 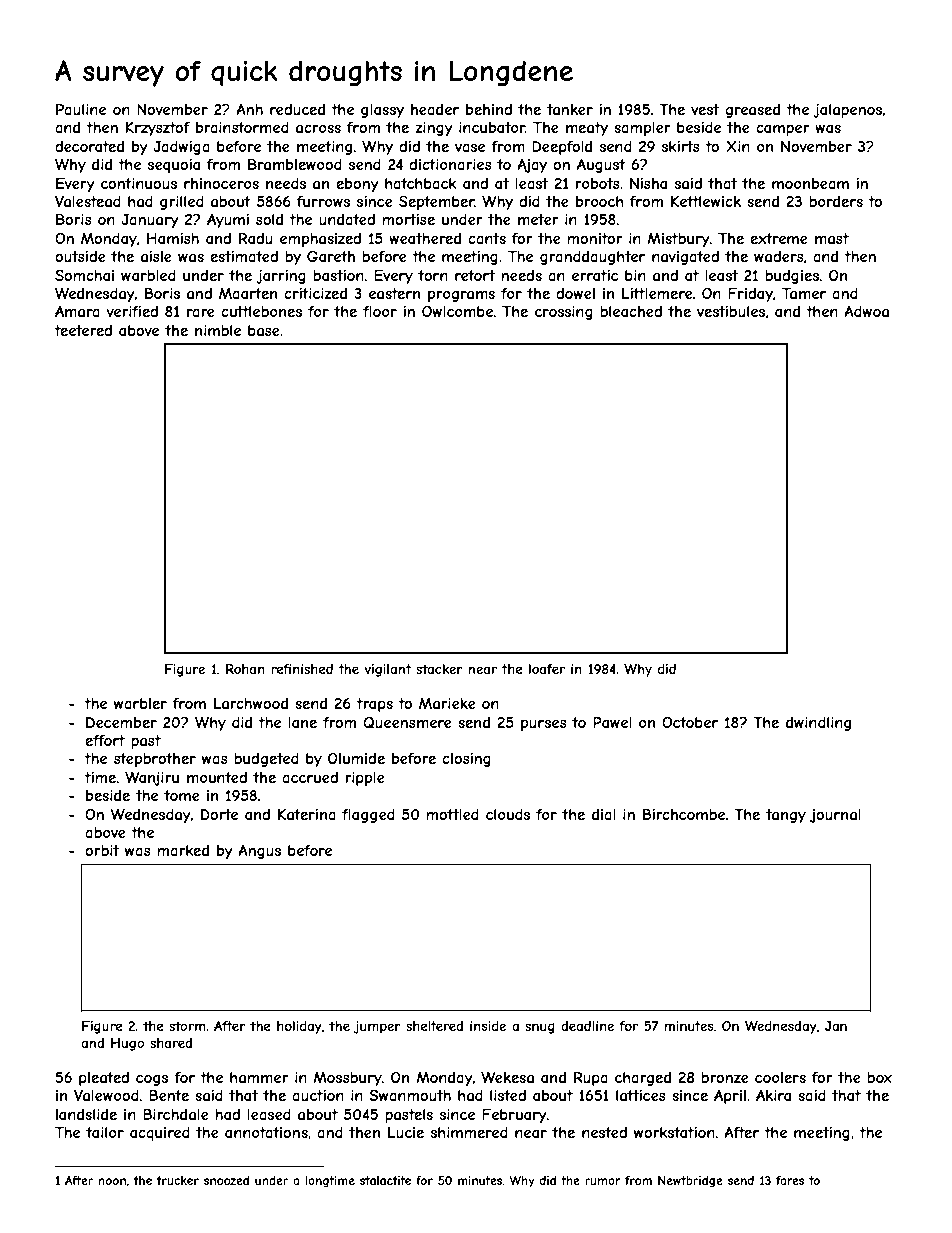 I want to click on mast, so click(x=832, y=238).
